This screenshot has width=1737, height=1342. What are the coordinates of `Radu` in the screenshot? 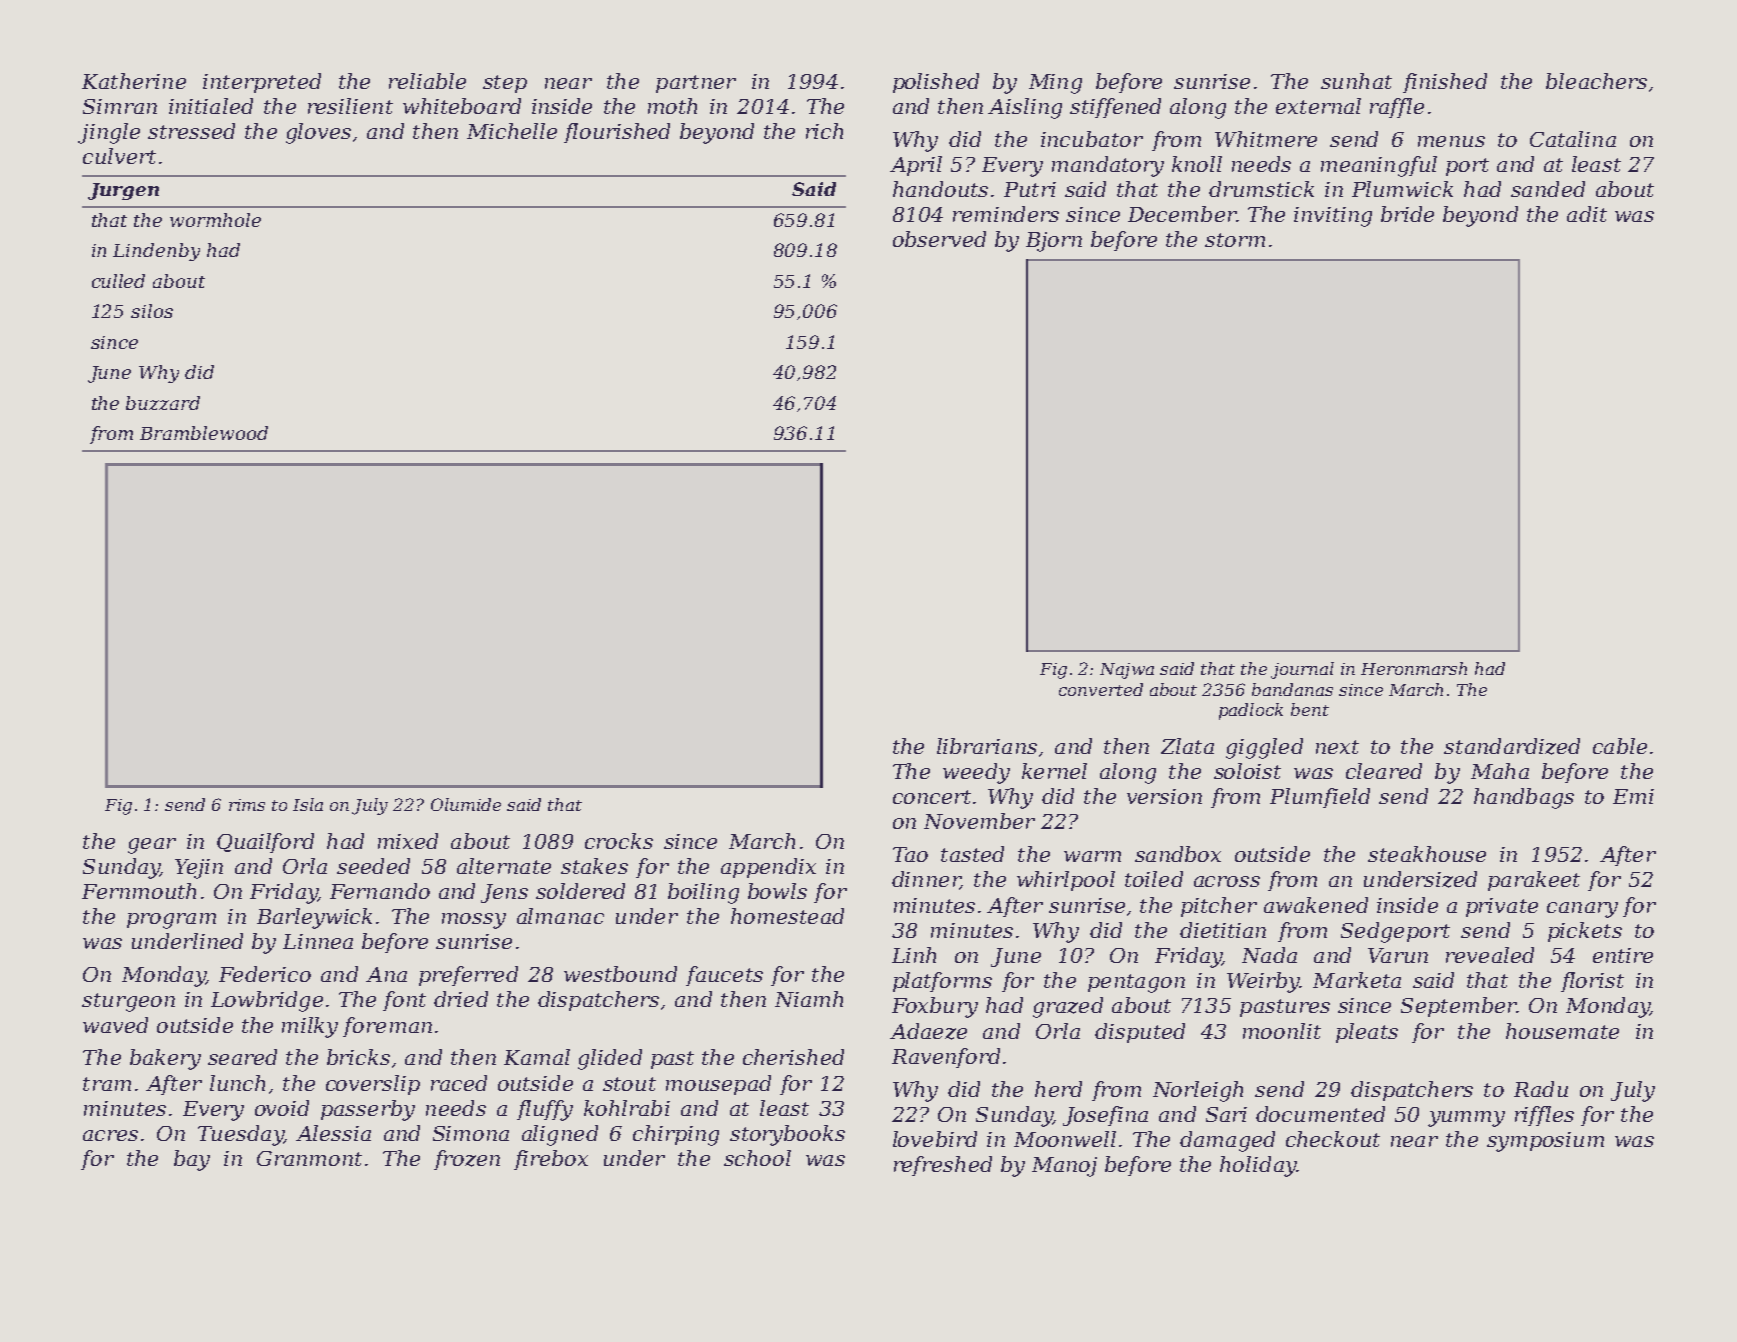 It's located at (1541, 1089).
